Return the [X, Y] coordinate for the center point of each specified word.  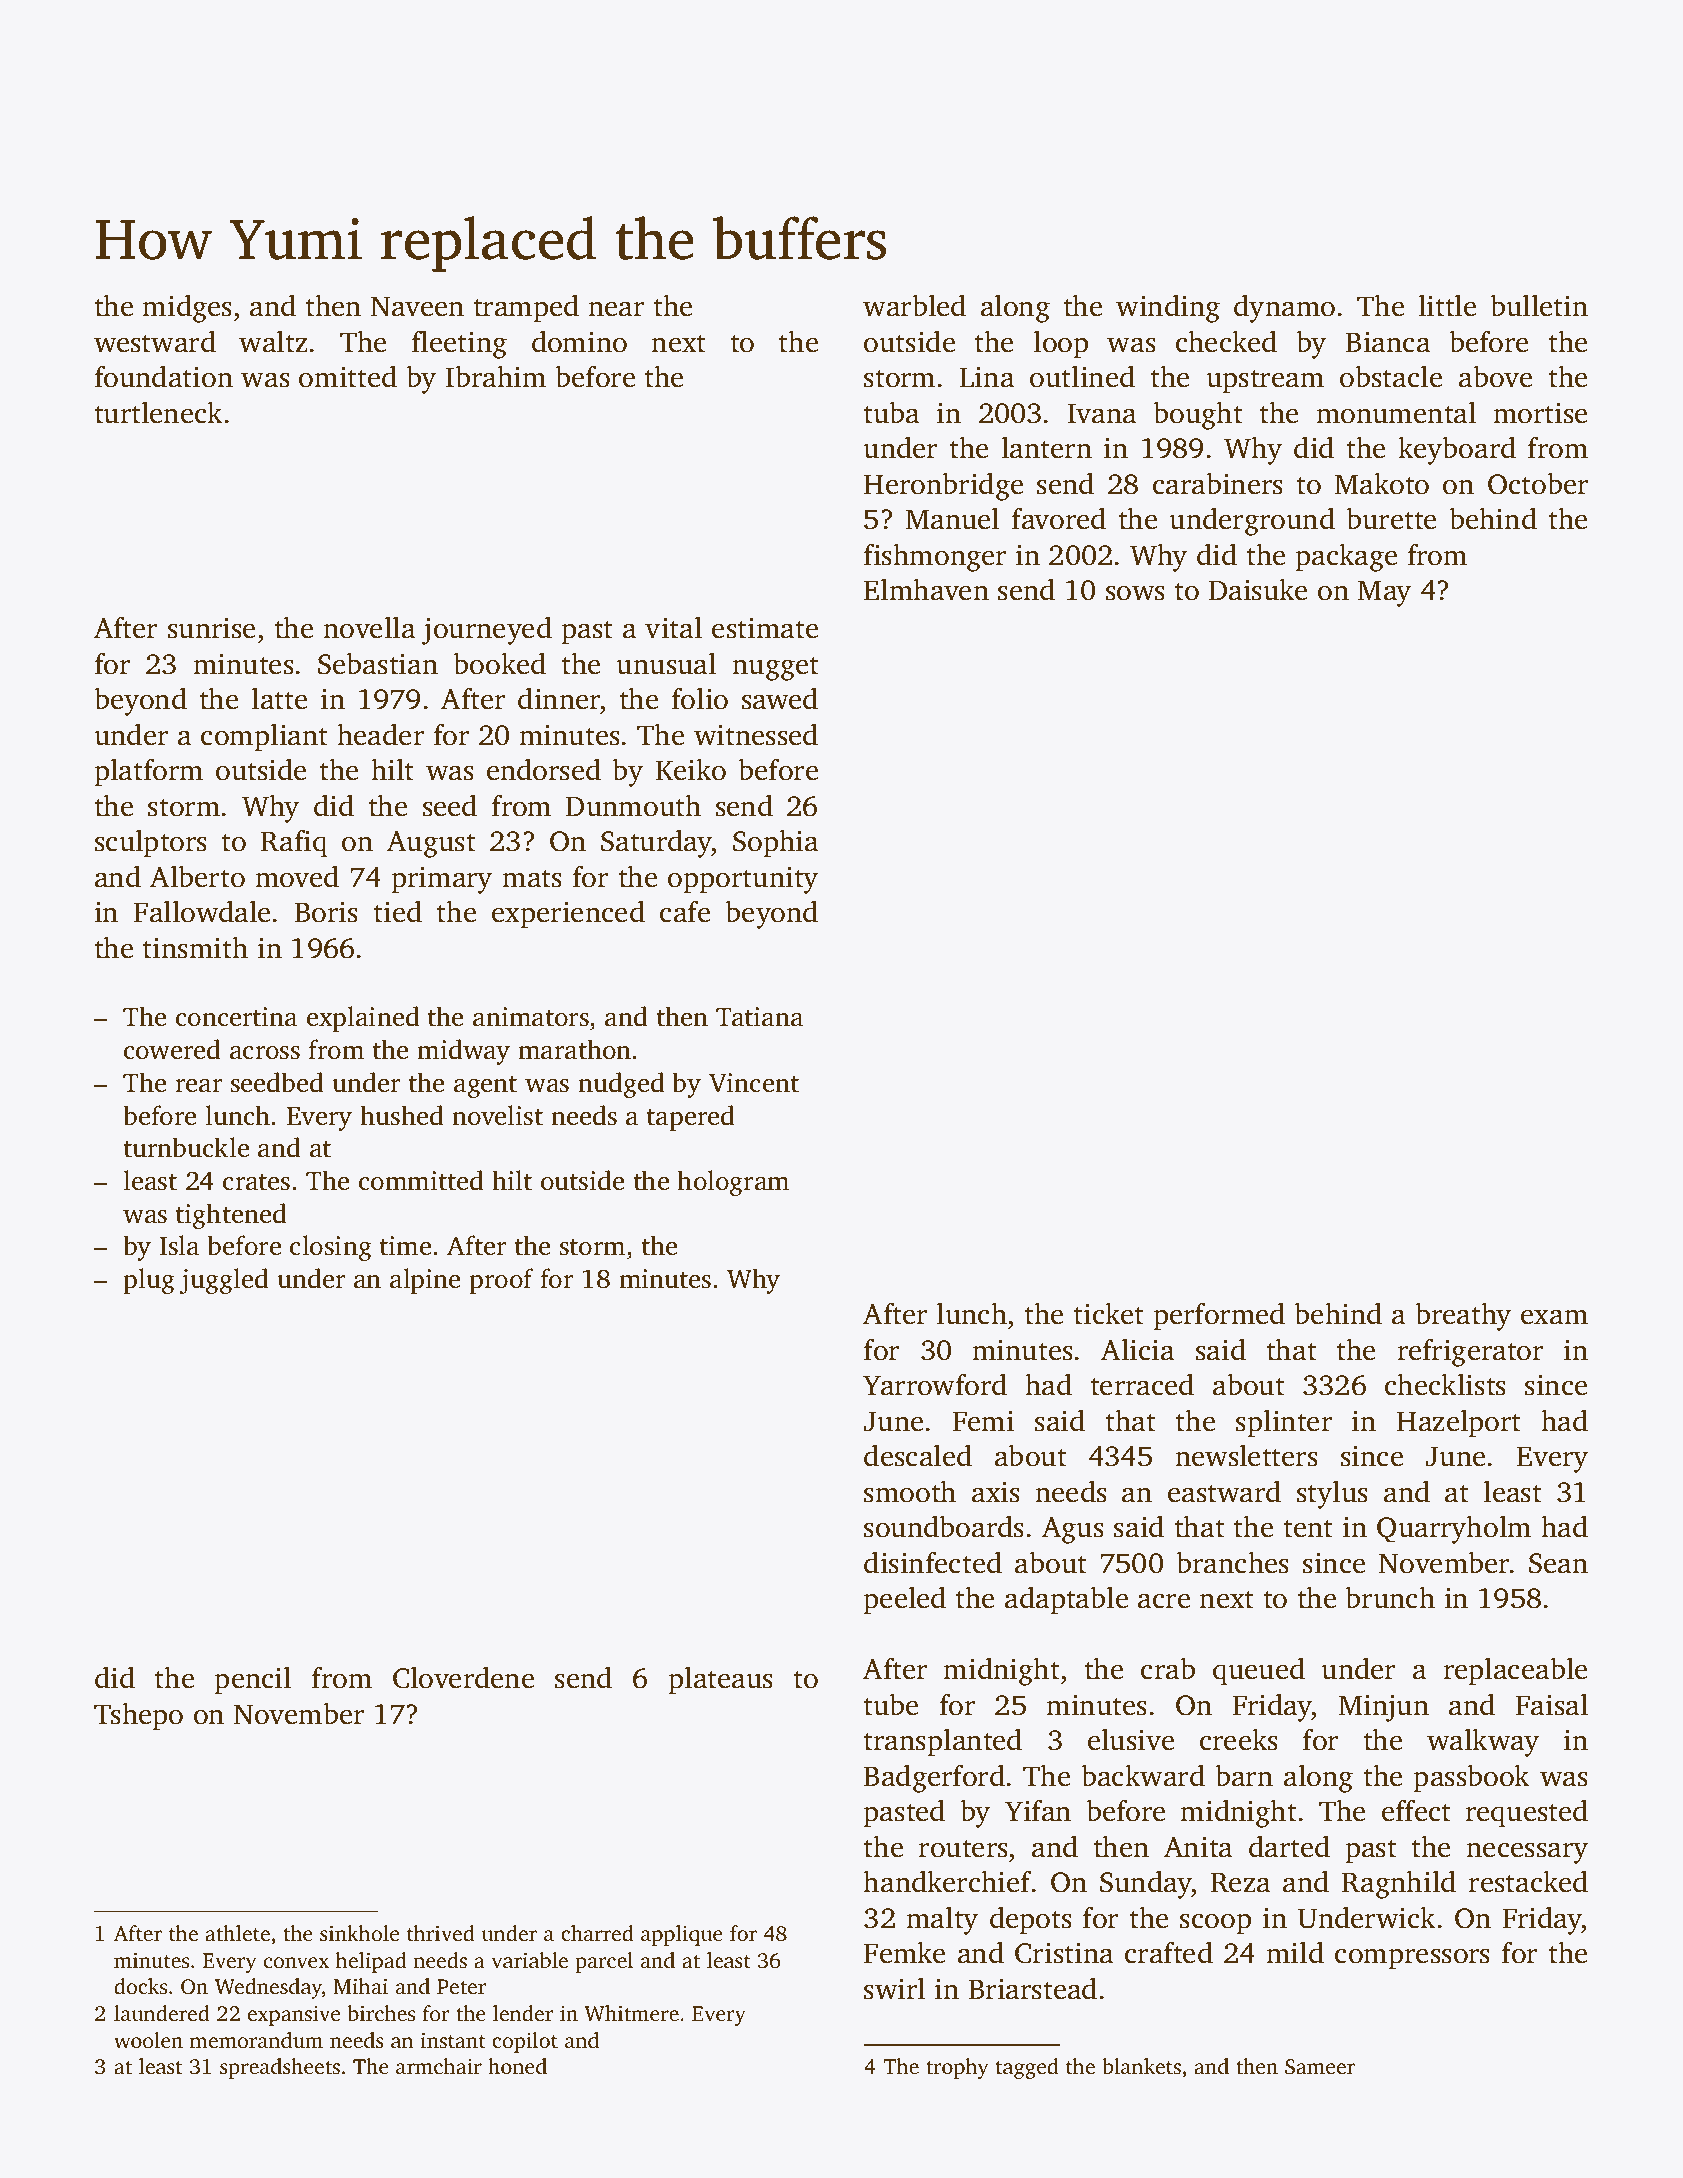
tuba [891, 412]
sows [1135, 593]
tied [398, 912]
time [405, 1246]
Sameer [1320, 2067]
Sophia [775, 843]
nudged [621, 1085]
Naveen [417, 306]
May [1384, 593]
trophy [957, 2068]
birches [381, 2013]
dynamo [1284, 309]
